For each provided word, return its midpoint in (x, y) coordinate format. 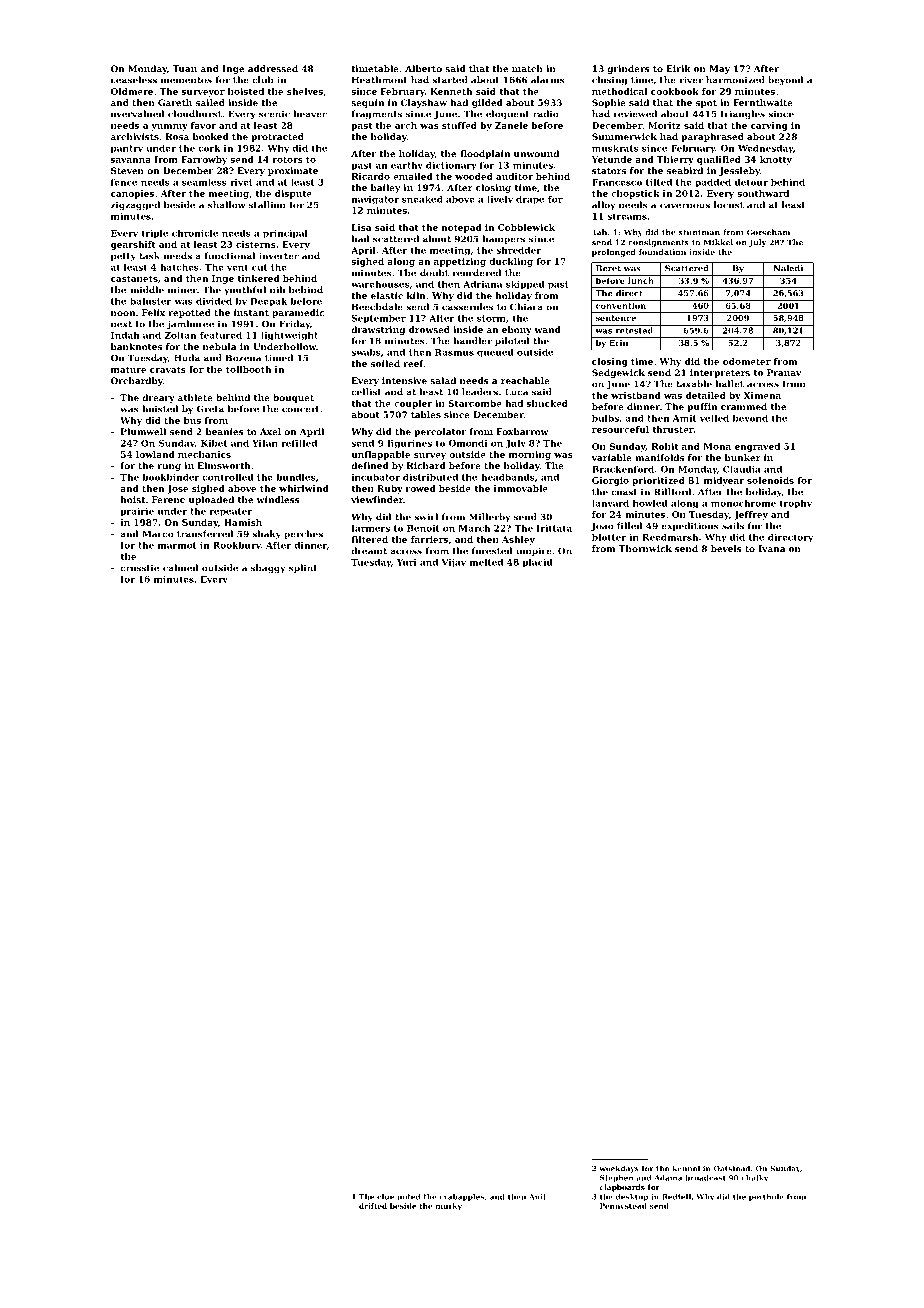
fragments (377, 114)
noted (408, 1197)
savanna (131, 160)
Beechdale (377, 307)
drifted (373, 1206)
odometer (747, 361)
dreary (158, 398)
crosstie (139, 568)
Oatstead (732, 1168)
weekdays (619, 1169)
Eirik (678, 68)
